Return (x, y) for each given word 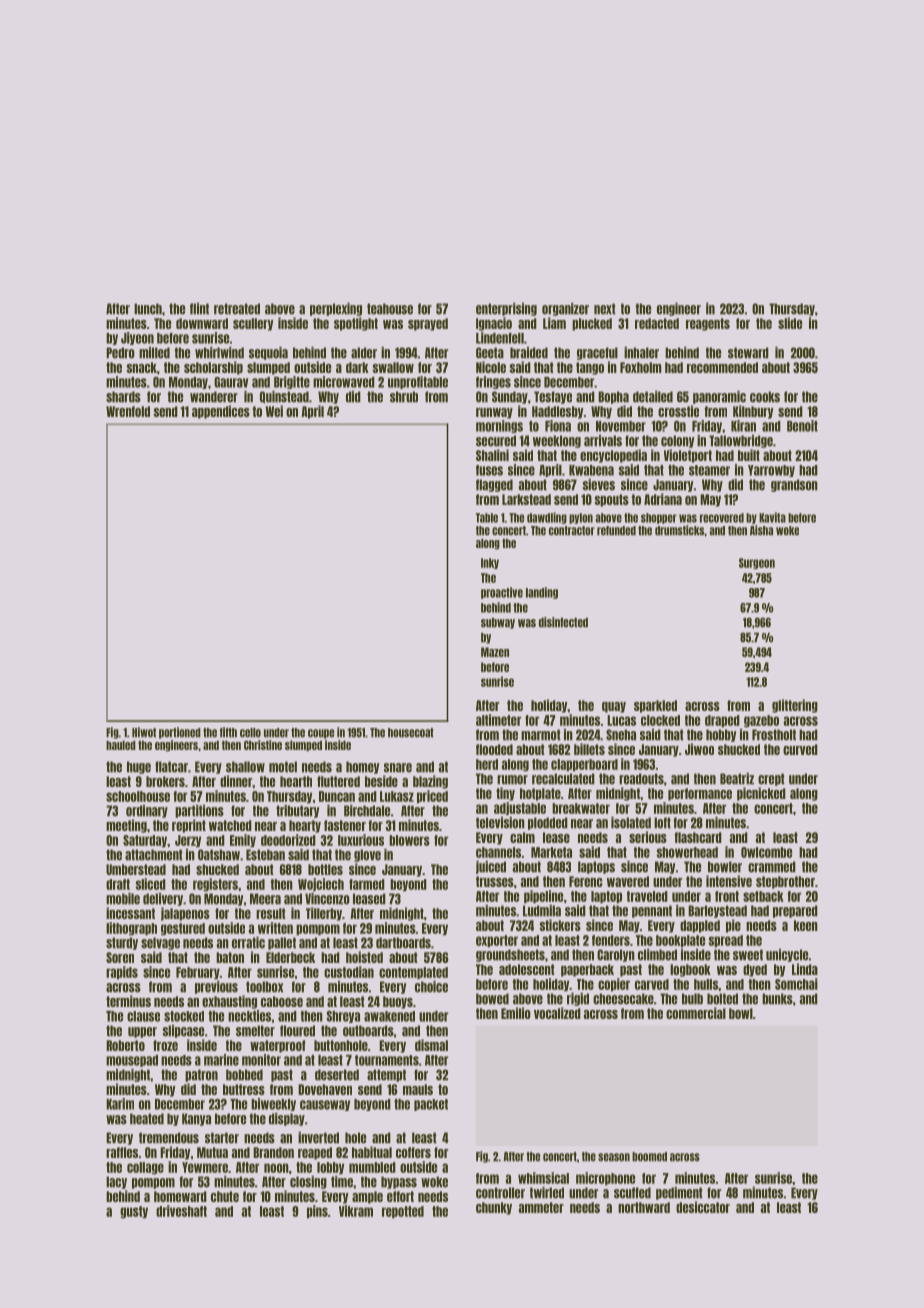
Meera (265, 899)
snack (142, 367)
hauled (121, 745)
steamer (709, 470)
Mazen (495, 652)
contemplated (413, 973)
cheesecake (623, 999)
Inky (490, 563)
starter (222, 1138)
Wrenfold (128, 411)
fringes (493, 382)
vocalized (557, 1013)
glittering (795, 706)
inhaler (641, 353)
